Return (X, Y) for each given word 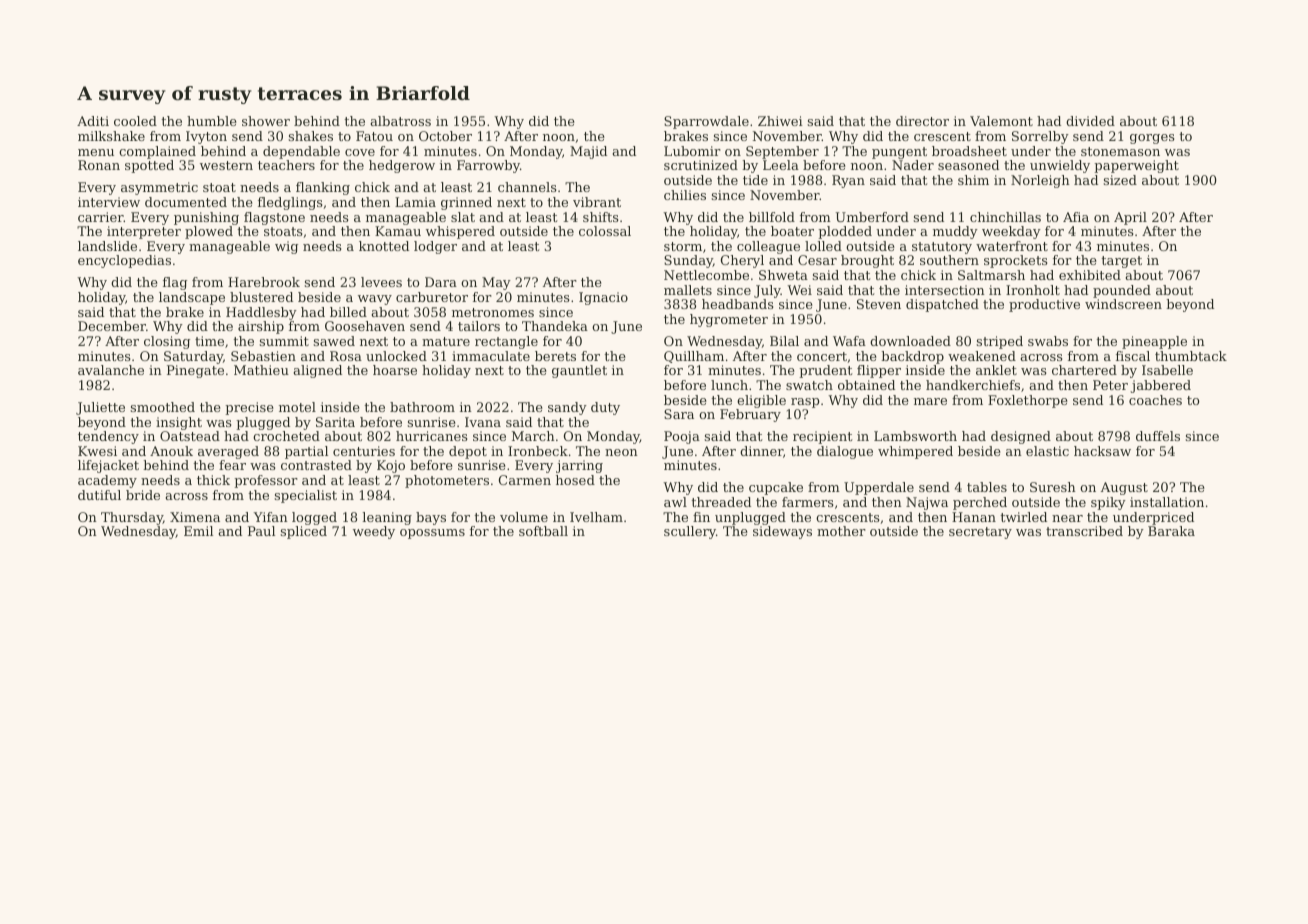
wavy (375, 300)
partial (306, 452)
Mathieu (261, 370)
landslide (107, 246)
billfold (772, 217)
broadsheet (969, 151)
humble (212, 121)
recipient (822, 437)
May (496, 283)
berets (555, 356)
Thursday (132, 518)
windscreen (1123, 304)
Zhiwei (780, 121)
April (1130, 218)
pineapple (1154, 342)
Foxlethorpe (1028, 401)
